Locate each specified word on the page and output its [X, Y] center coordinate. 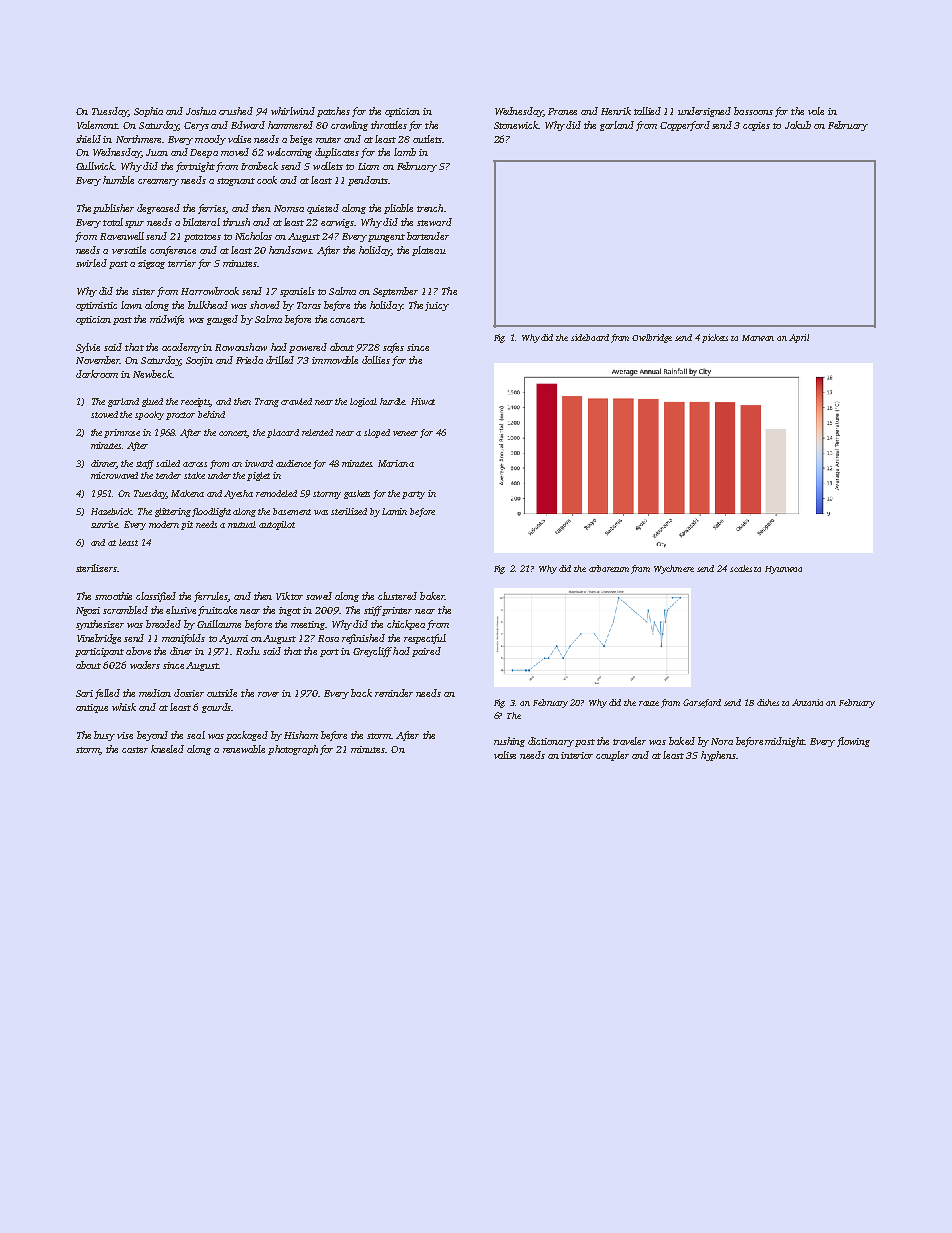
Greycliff [372, 652]
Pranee [562, 111]
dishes [768, 702]
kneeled [167, 749]
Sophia [148, 112]
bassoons [753, 111]
